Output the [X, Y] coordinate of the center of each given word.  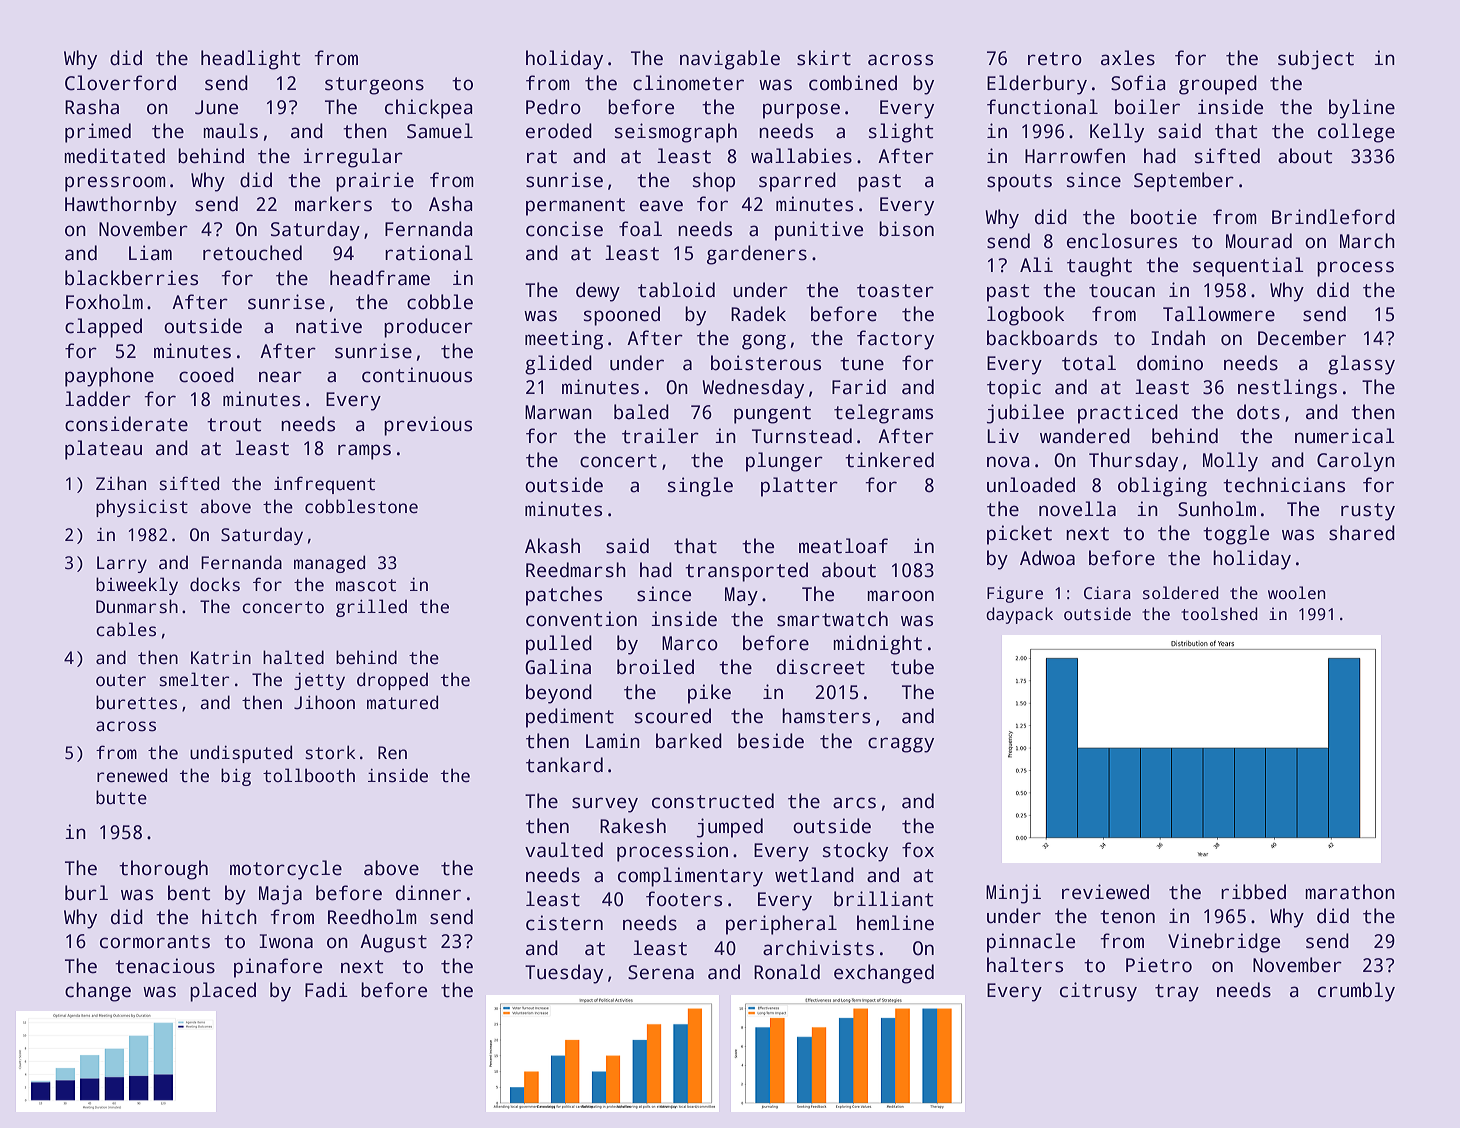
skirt [824, 58]
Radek [758, 314]
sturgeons [374, 86]
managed [329, 564]
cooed [206, 375]
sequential [1248, 267]
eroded [559, 131]
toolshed [1219, 614]
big [236, 777]
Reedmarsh [576, 570]
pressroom [115, 184]
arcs [854, 803]
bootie [1164, 217]
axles [1128, 58]
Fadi [326, 990]
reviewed [1105, 892]
